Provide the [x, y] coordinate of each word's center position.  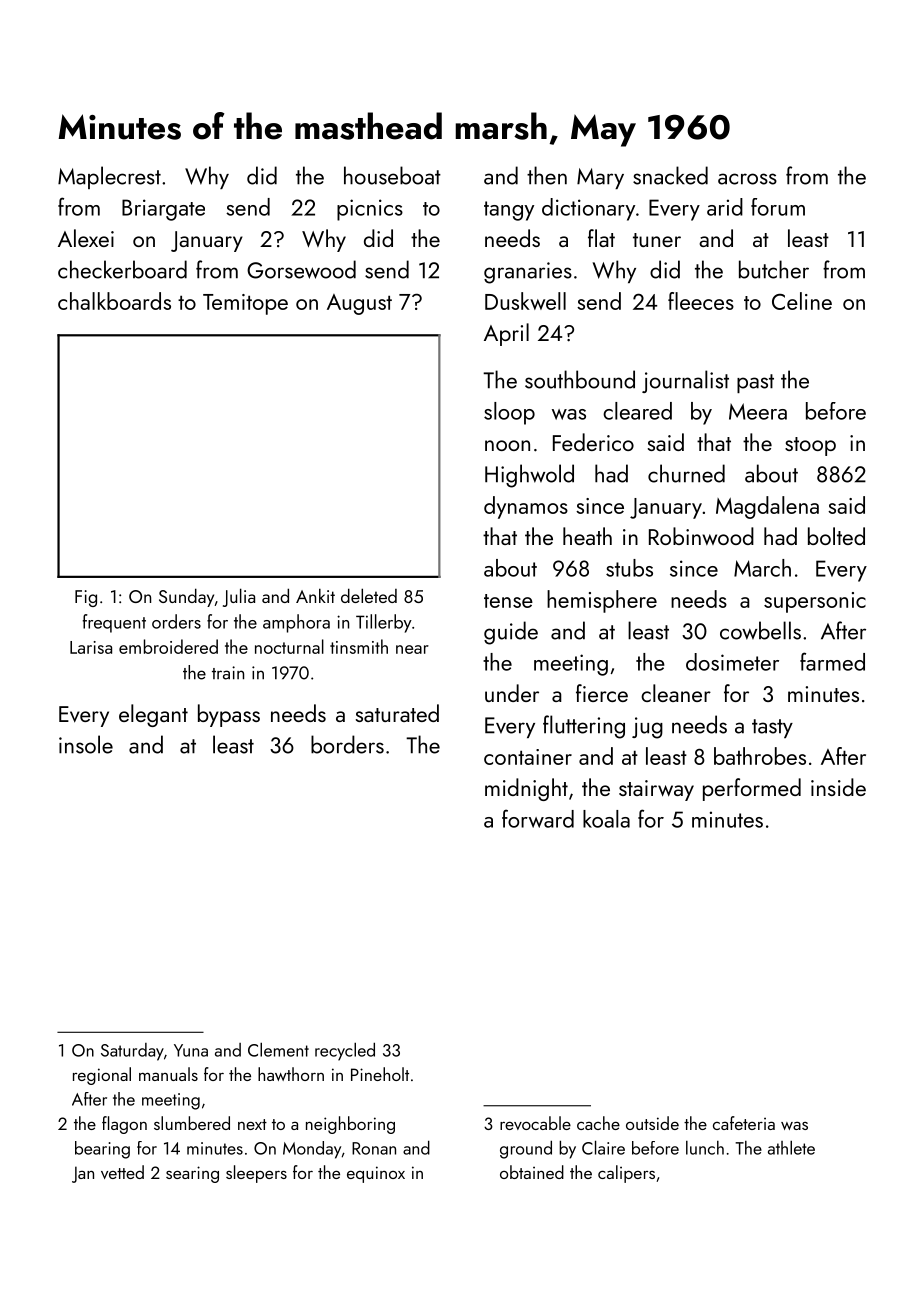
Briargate [163, 210]
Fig [86, 598]
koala [606, 819]
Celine [802, 301]
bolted [836, 536]
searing [192, 1174]
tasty [772, 728]
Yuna [191, 1050]
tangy [509, 211]
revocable [535, 1123]
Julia [239, 597]
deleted [369, 595]
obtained [532, 1172]
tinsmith [359, 646]
